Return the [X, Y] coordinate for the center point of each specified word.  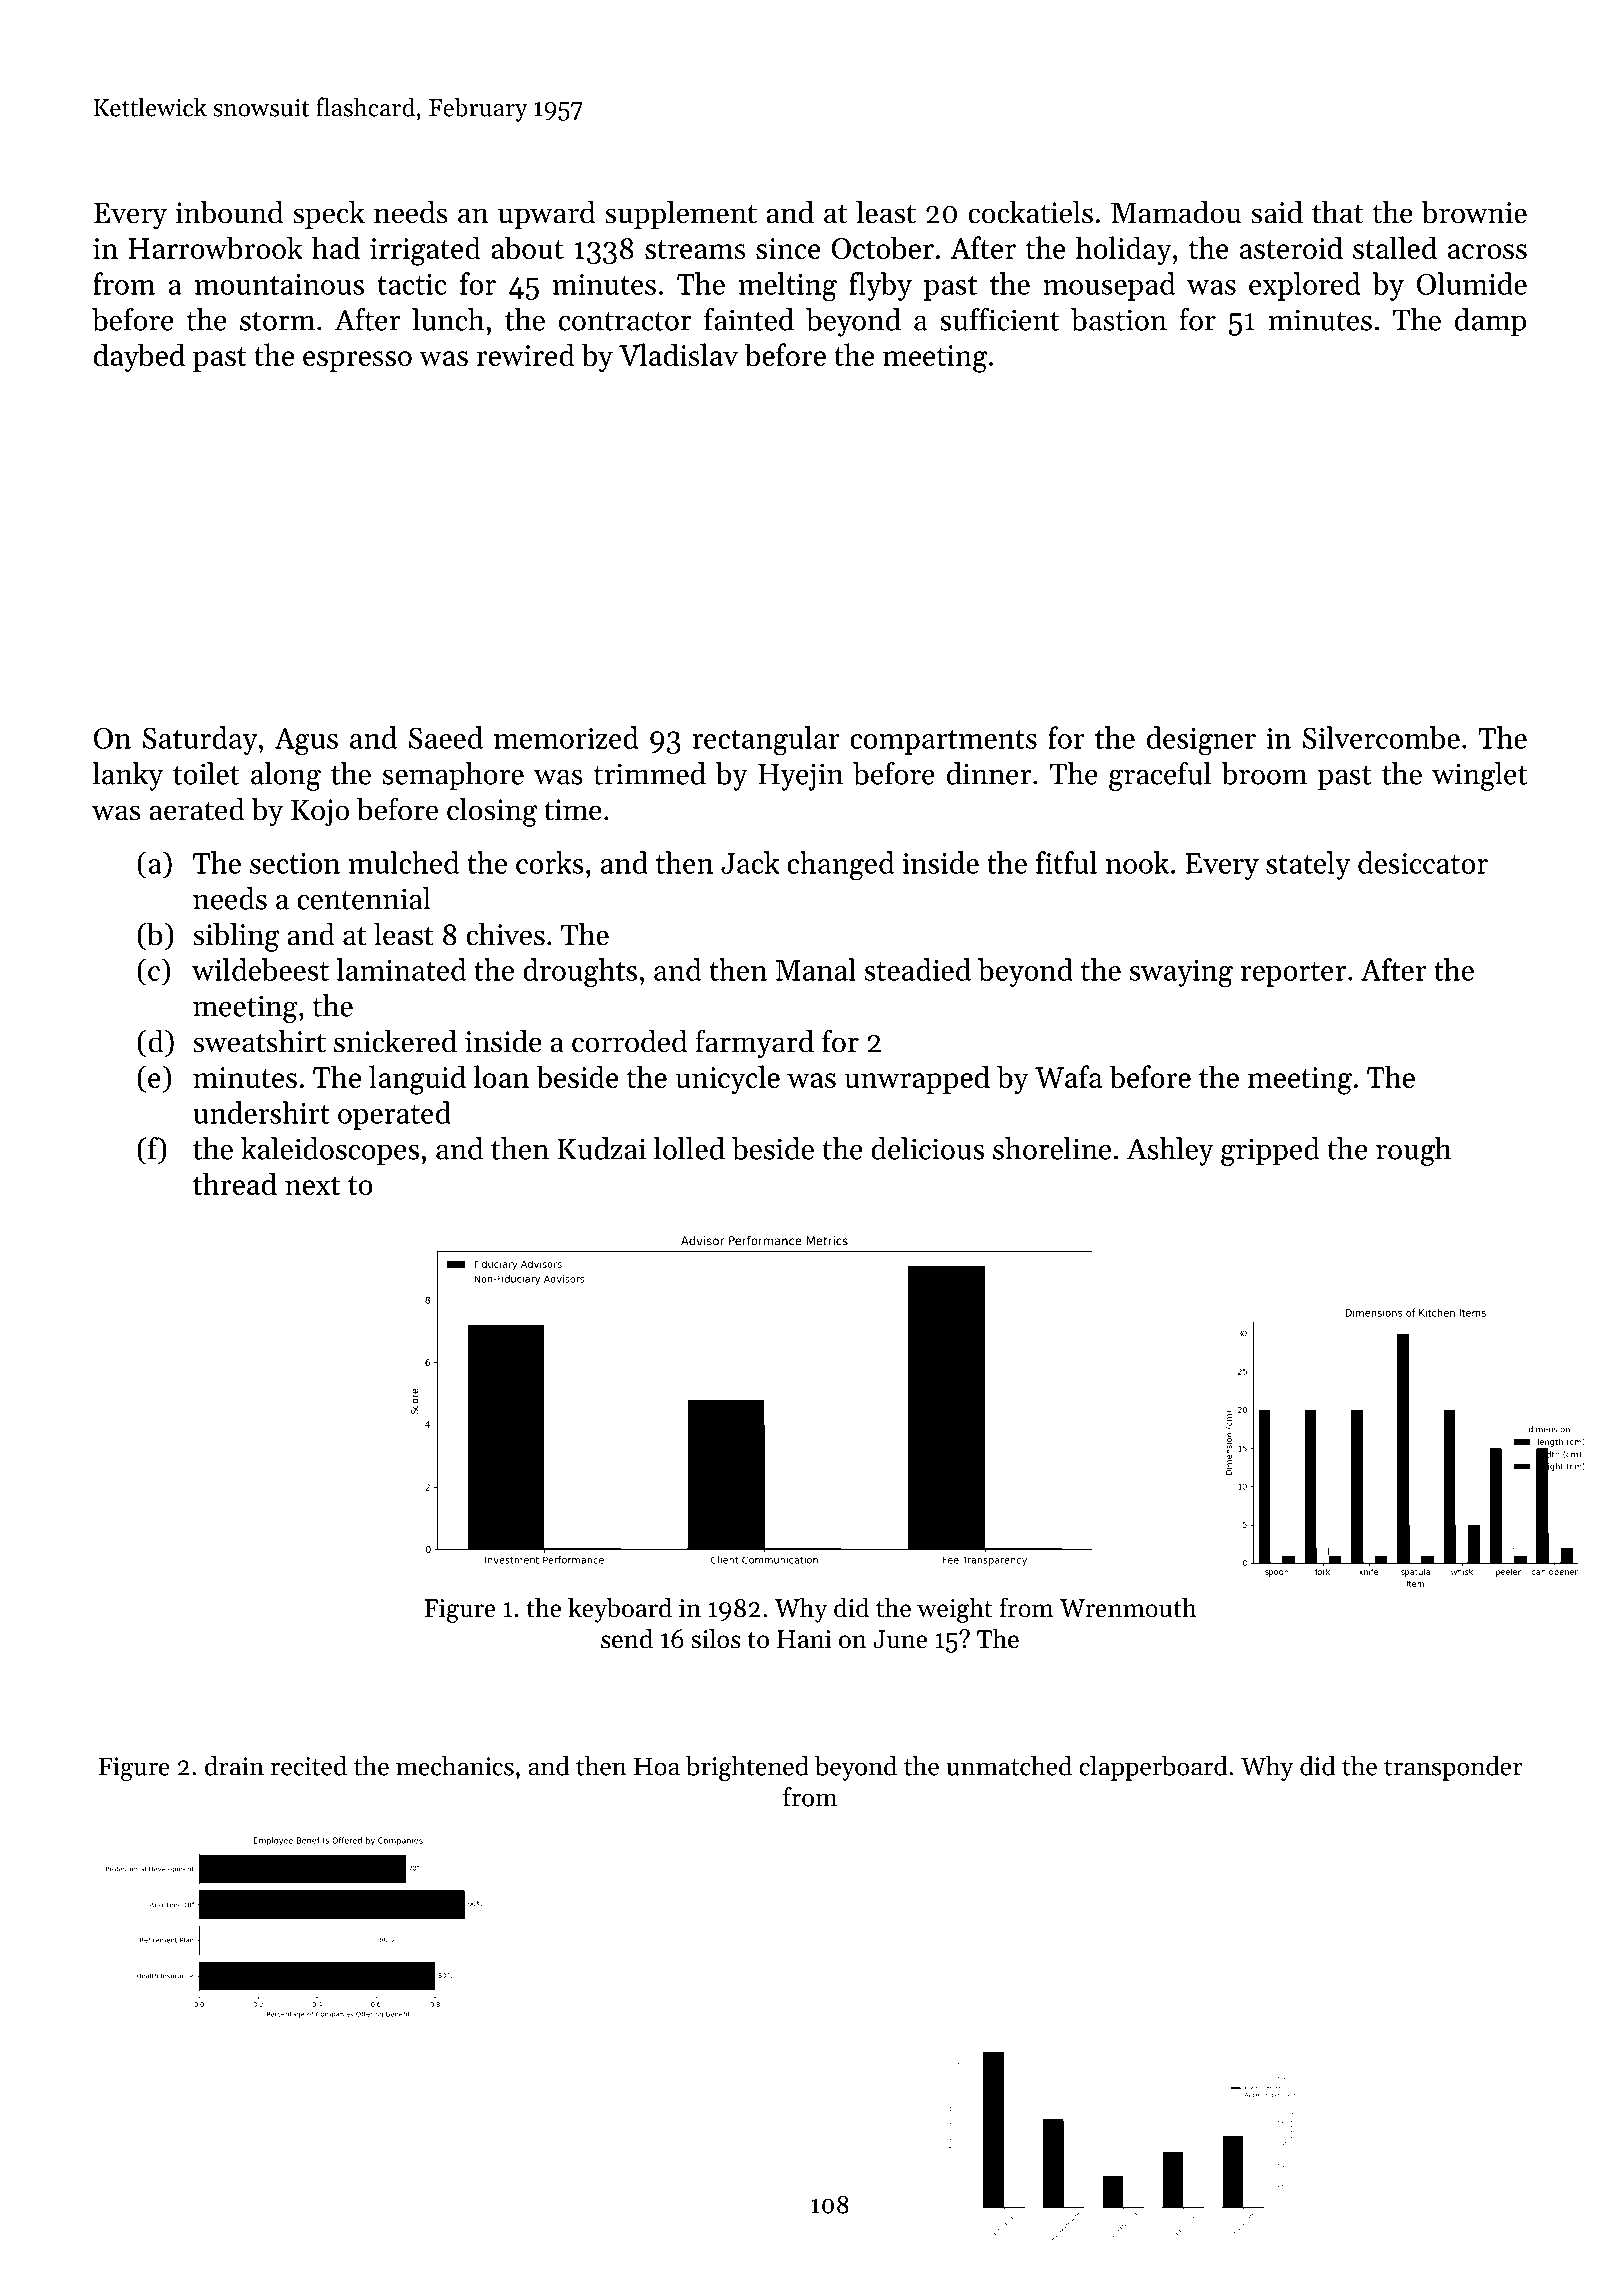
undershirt [261, 1112]
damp [1490, 322]
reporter [1293, 974]
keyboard [620, 1610]
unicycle [727, 1079]
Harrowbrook [216, 247]
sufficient [1000, 319]
